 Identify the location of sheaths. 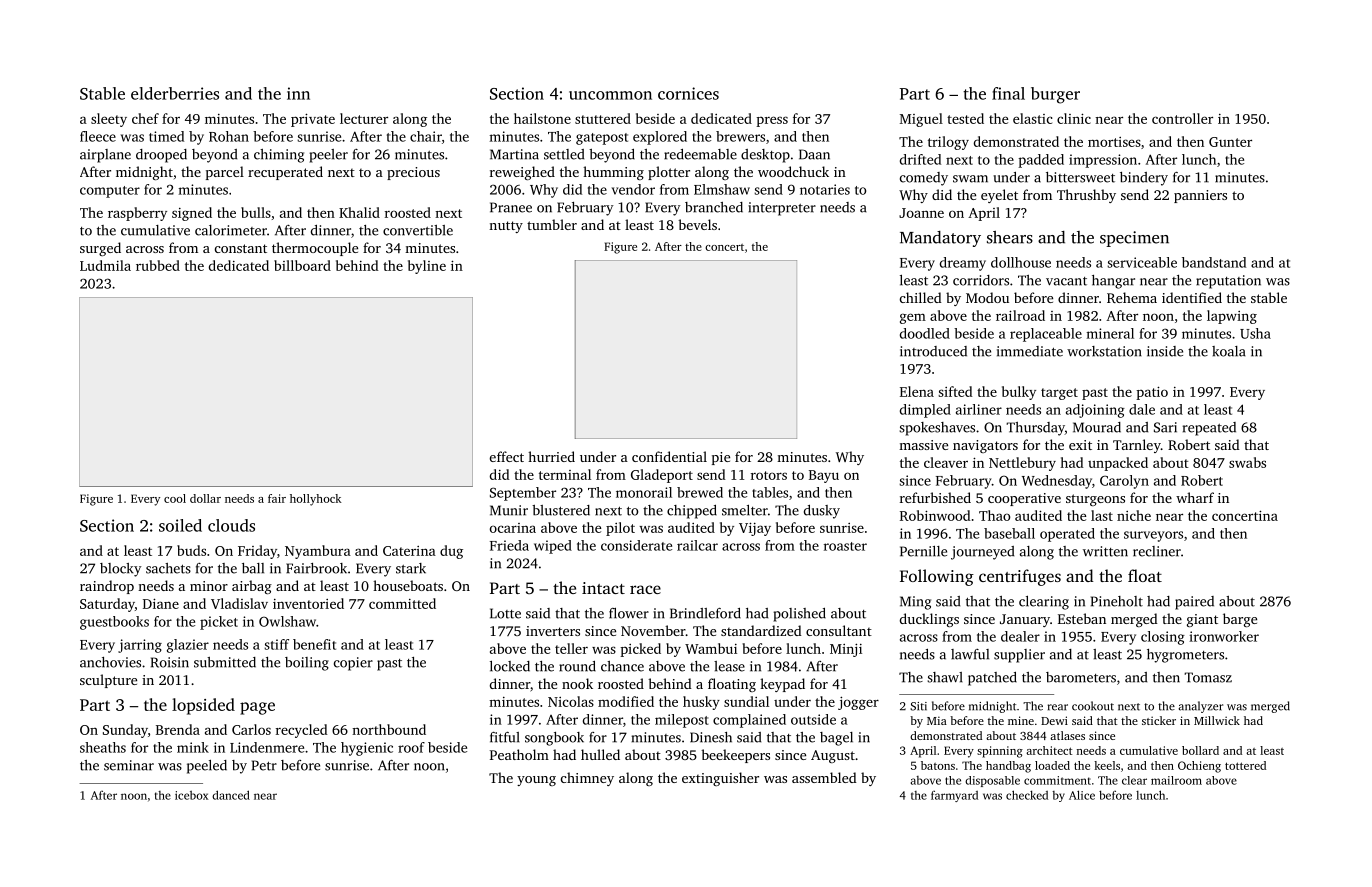
(103, 747).
